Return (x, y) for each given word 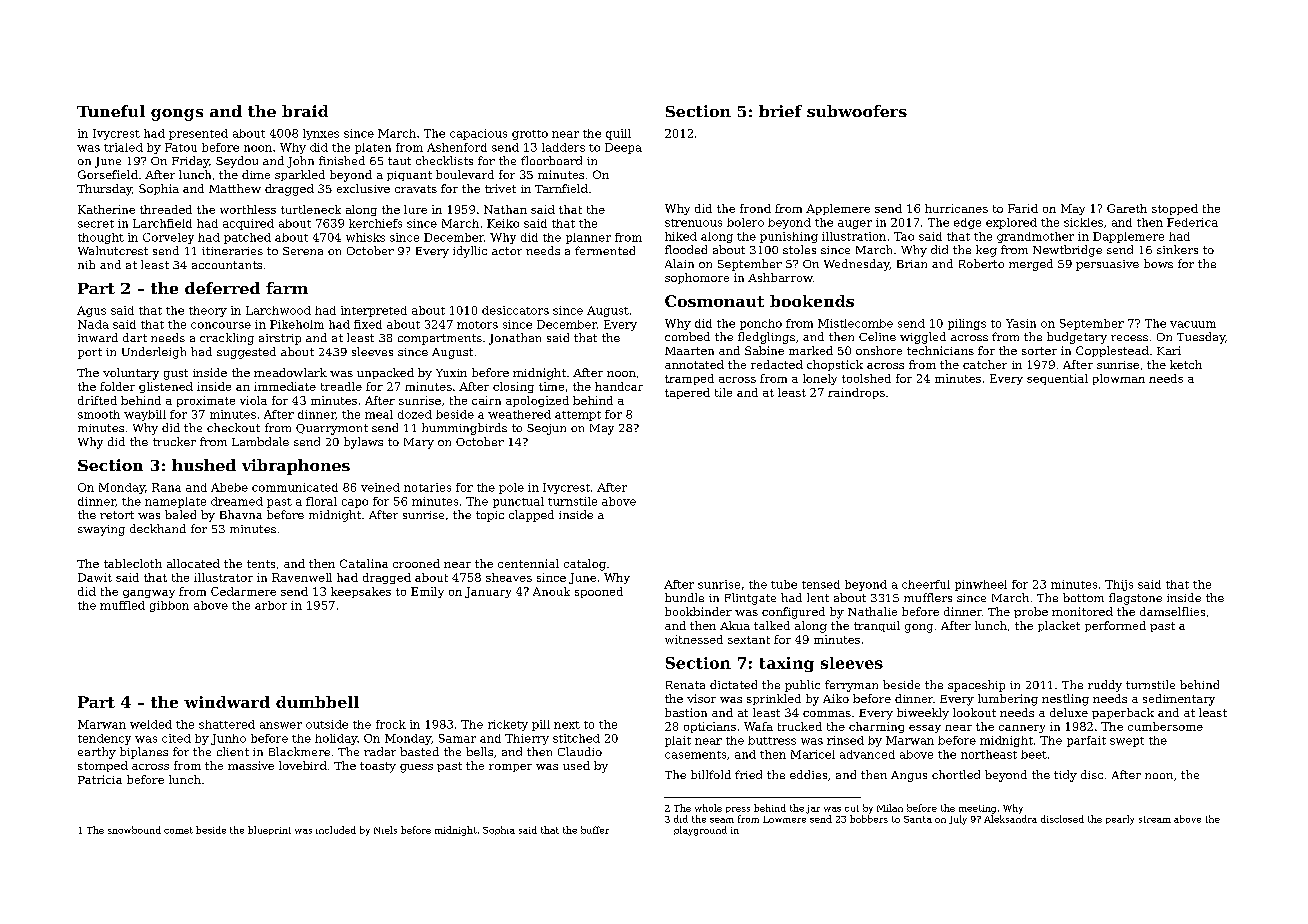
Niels (385, 830)
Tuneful (111, 111)
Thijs (1119, 585)
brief (780, 111)
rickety (508, 725)
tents (261, 564)
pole (511, 488)
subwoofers (857, 111)
